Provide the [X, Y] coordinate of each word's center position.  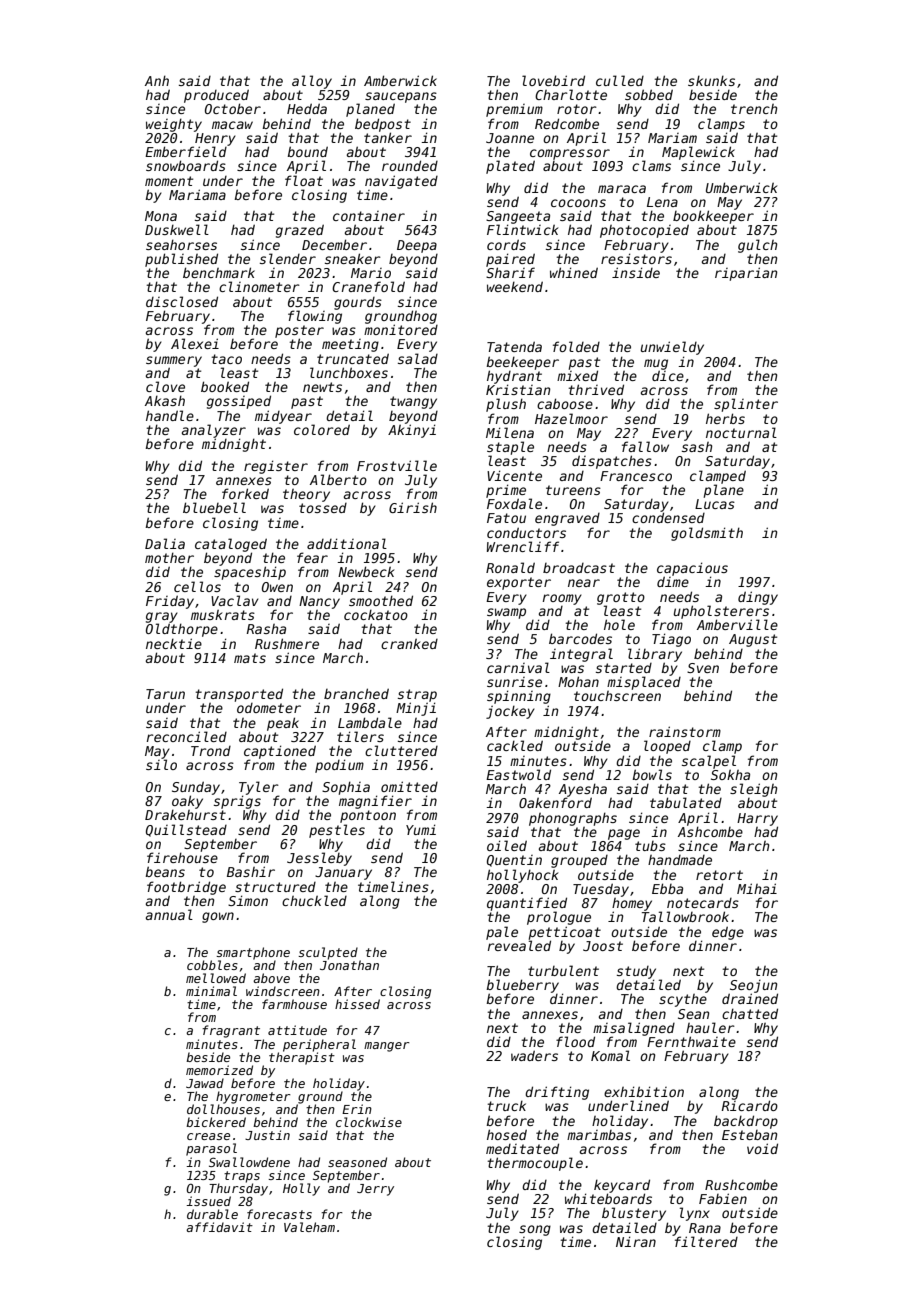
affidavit [219, 1227]
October [233, 108]
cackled [515, 745]
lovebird [553, 80]
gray [162, 618]
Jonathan [349, 965]
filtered [706, 1241]
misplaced [644, 683]
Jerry [375, 1190]
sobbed [649, 94]
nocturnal [741, 432]
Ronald [510, 567]
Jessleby [319, 859]
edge [728, 933]
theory [306, 495]
